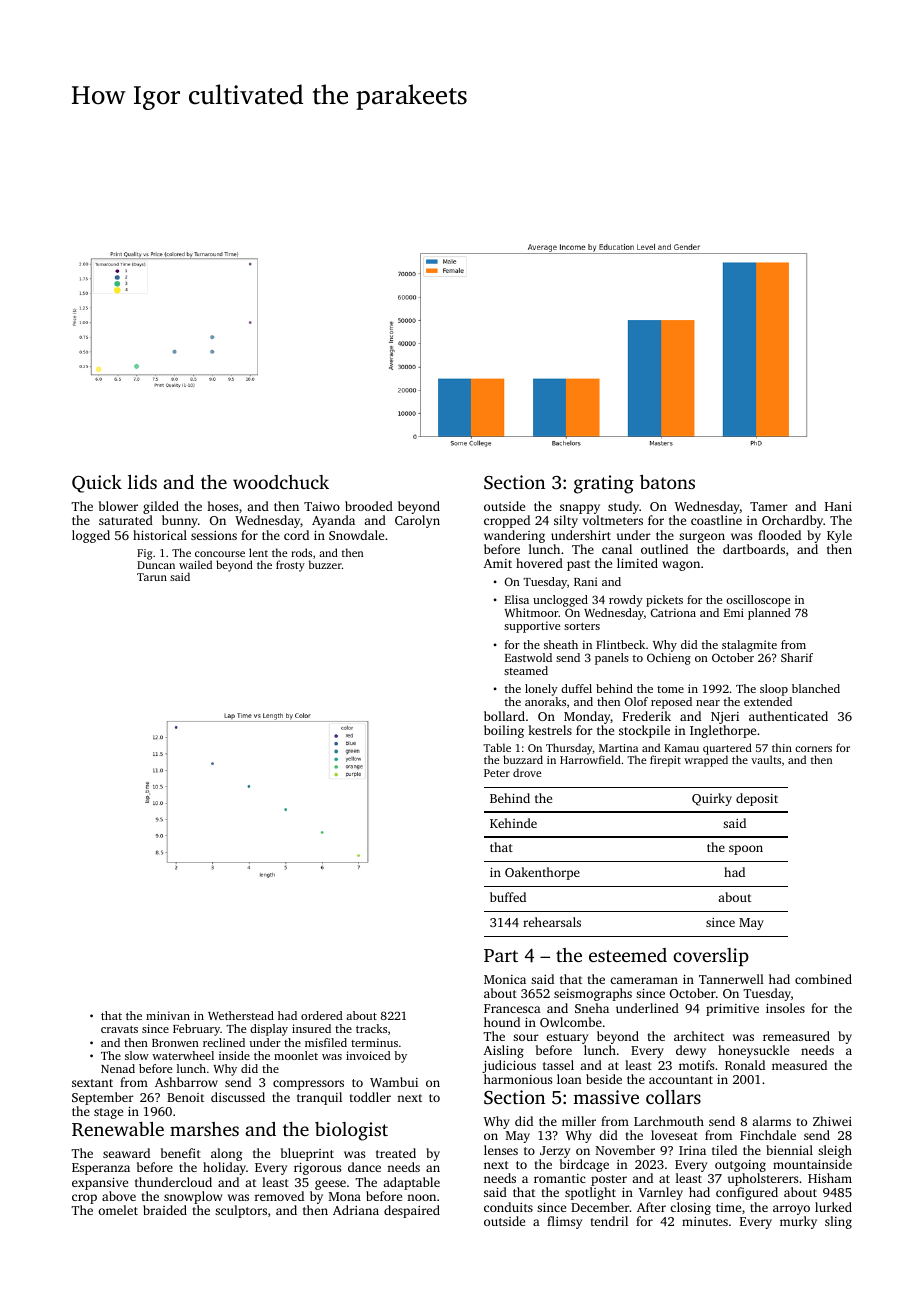 The height and width of the document is (1308, 924). What do you see at coordinates (118, 1068) in the document?
I see `Nenad` at bounding box center [118, 1068].
